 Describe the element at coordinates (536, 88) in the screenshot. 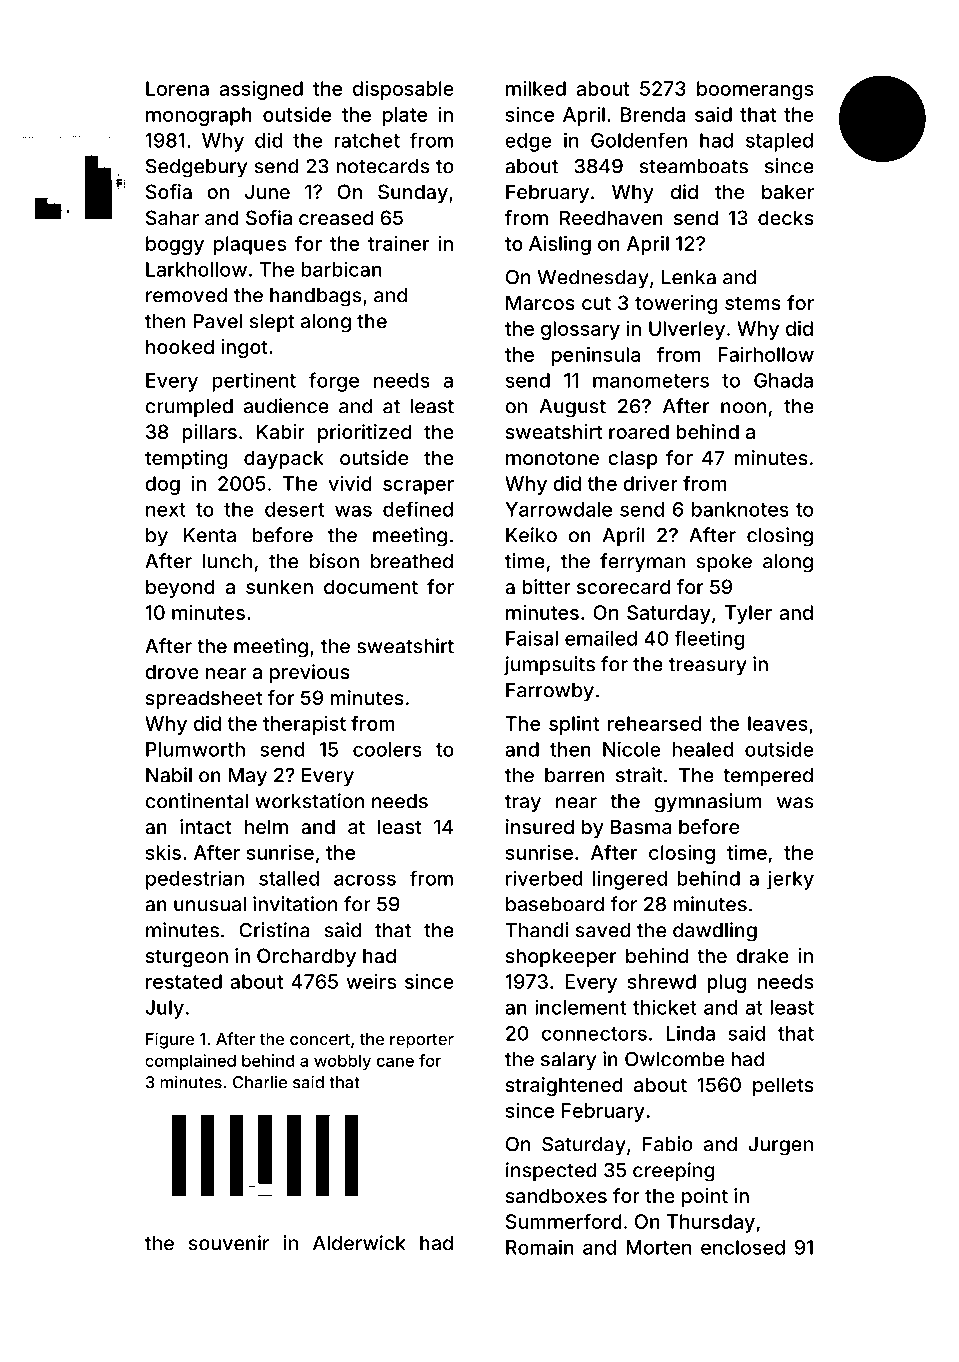

I see `milked` at that location.
